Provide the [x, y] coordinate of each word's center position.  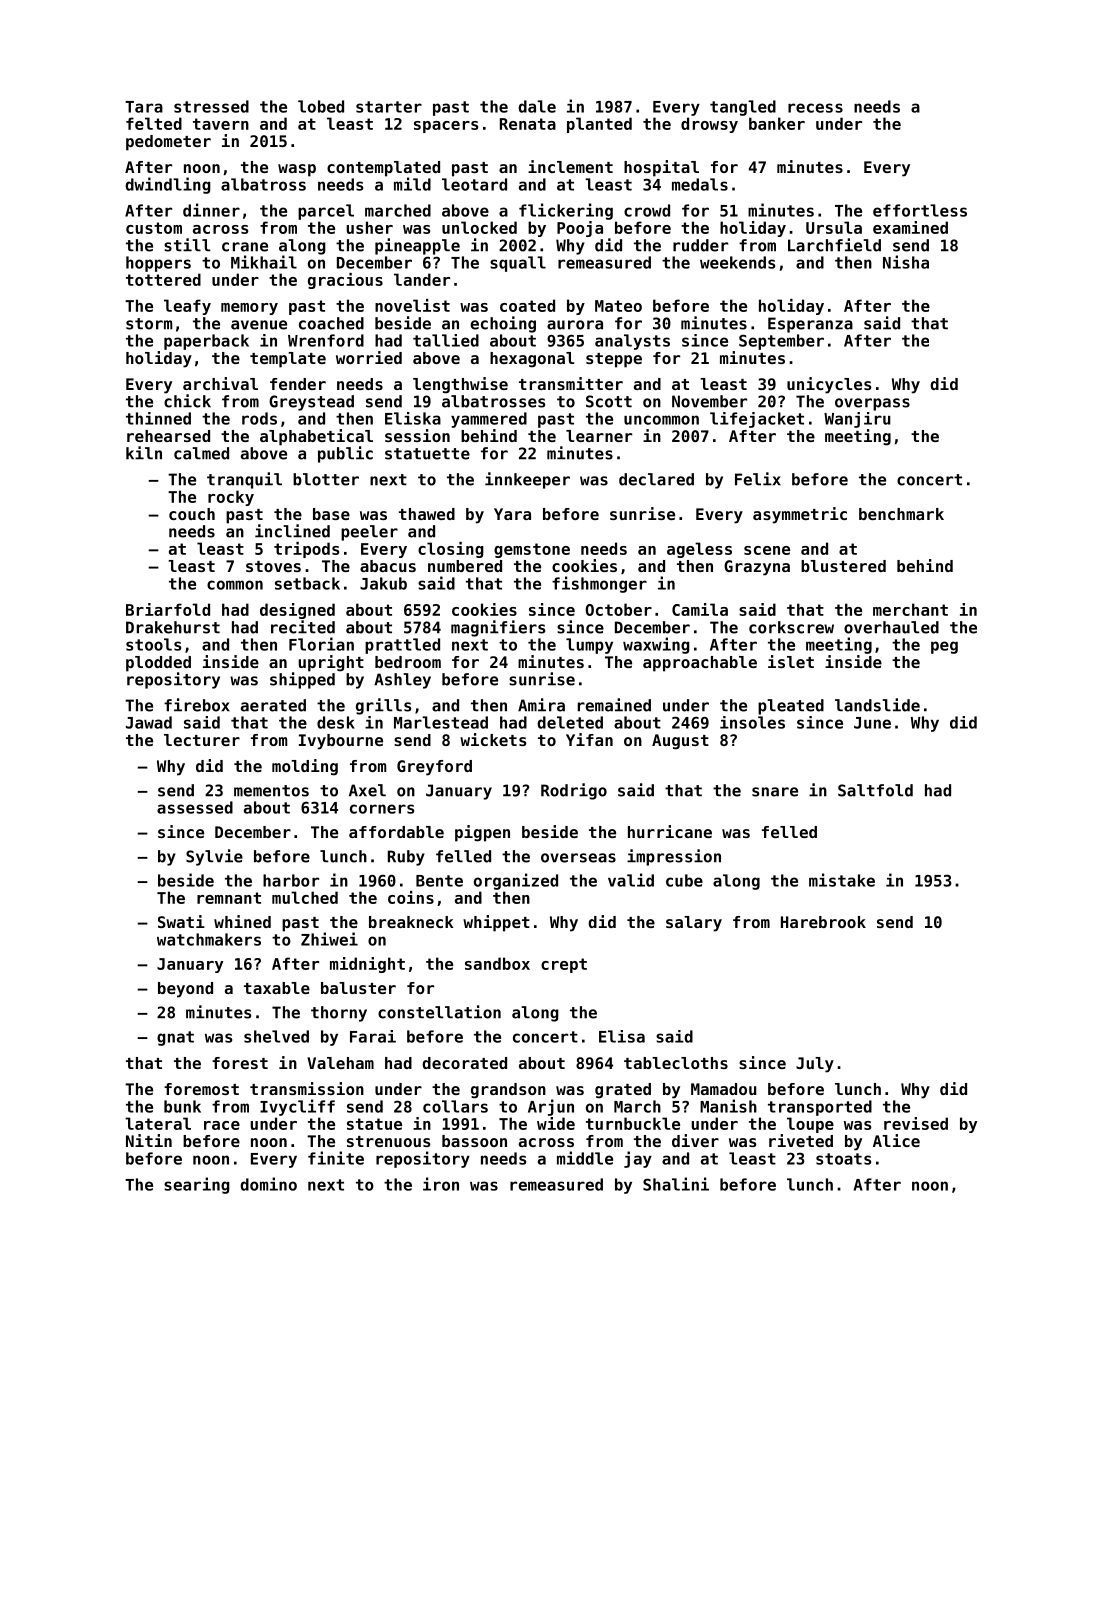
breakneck [411, 922]
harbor [291, 880]
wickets [493, 739]
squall [518, 264]
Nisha [906, 262]
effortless [920, 210]
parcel [326, 212]
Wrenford [326, 340]
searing [197, 1185]
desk [336, 722]
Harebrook [823, 922]
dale [537, 106]
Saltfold [875, 790]
